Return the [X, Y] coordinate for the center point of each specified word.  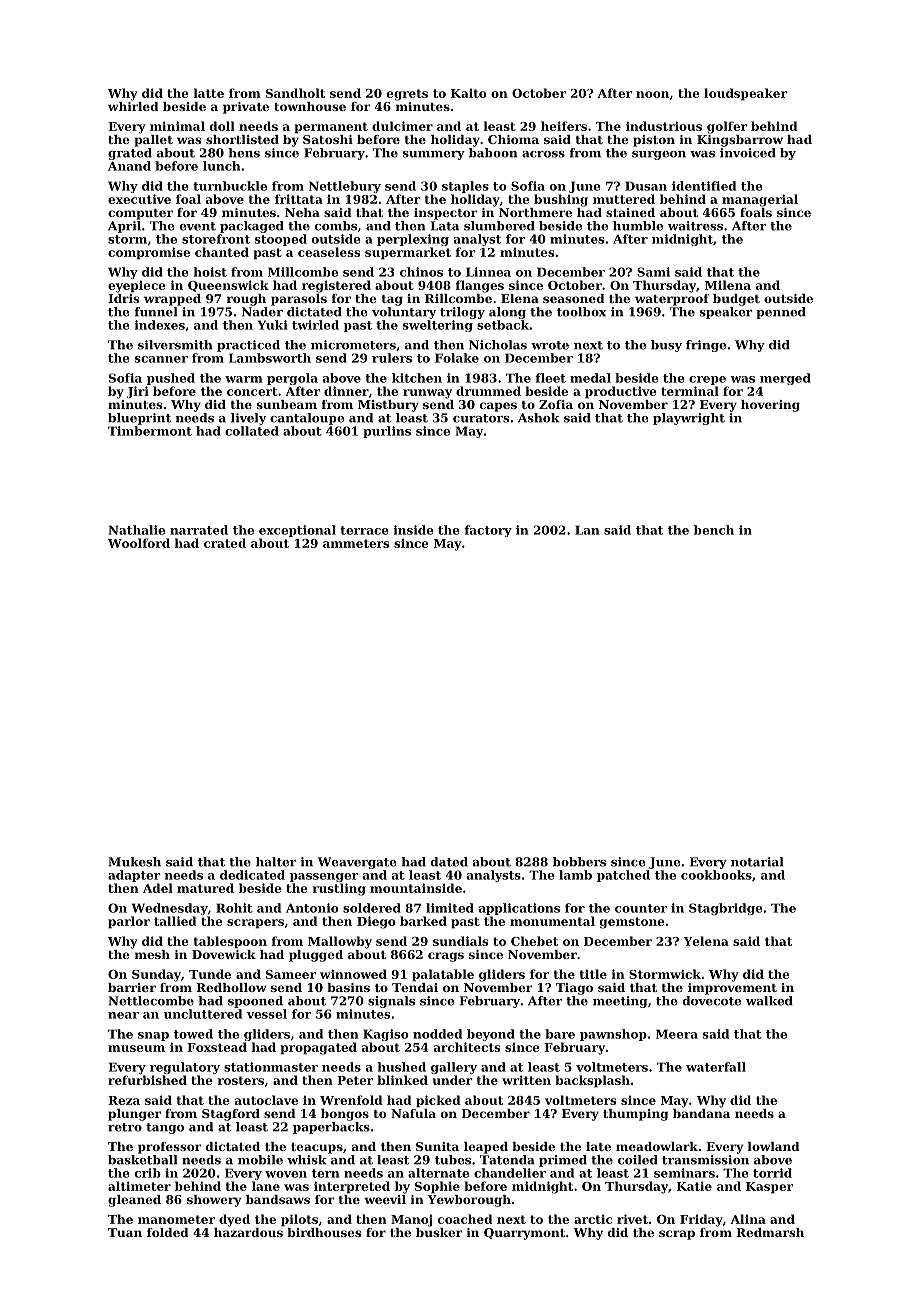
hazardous [248, 1232]
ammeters [356, 543]
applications [519, 909]
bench [714, 530]
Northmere [535, 212]
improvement [732, 989]
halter [276, 862]
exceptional [297, 531]
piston [654, 141]
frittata [299, 199]
